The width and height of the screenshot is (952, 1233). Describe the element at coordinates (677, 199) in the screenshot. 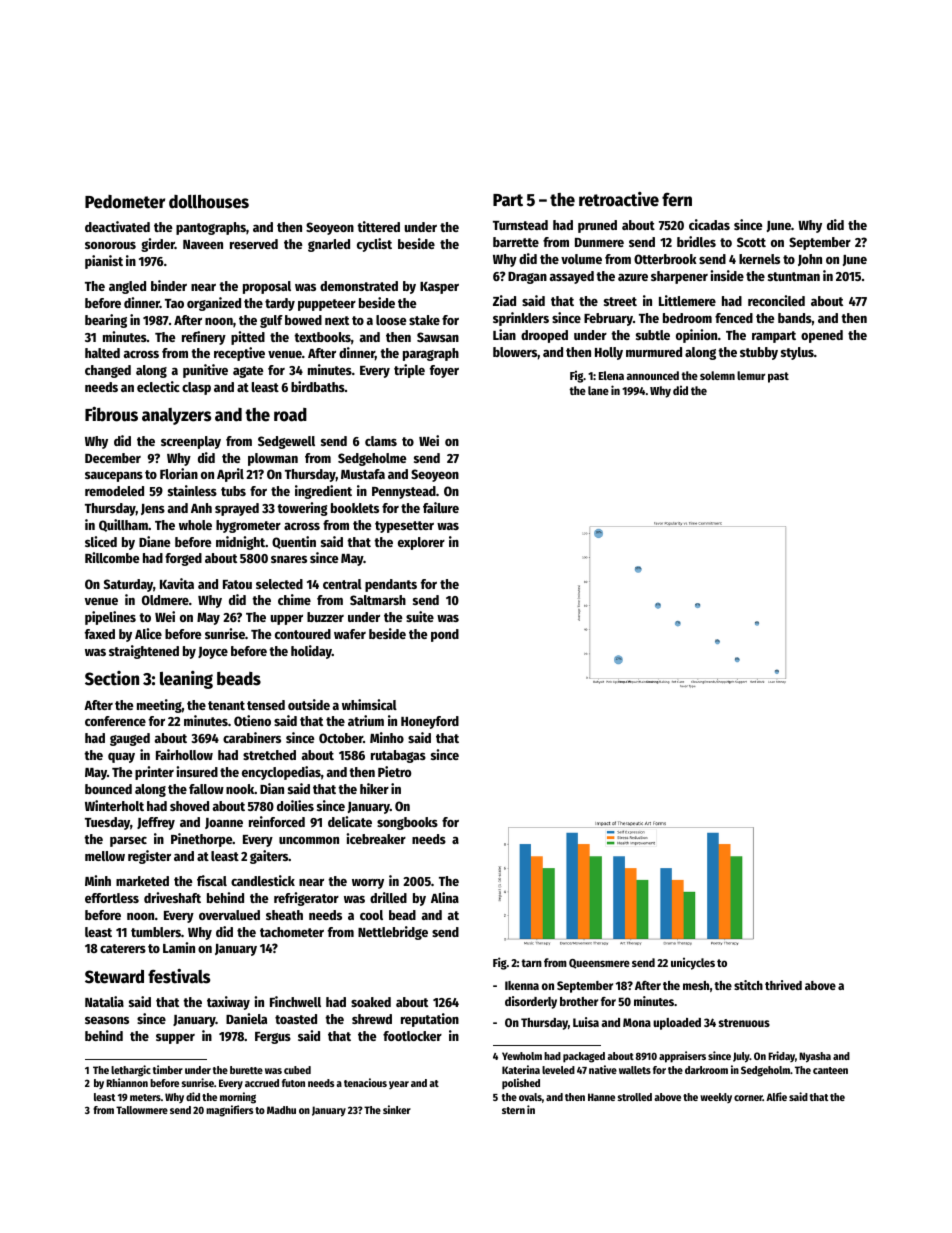

I see `fern` at that location.
